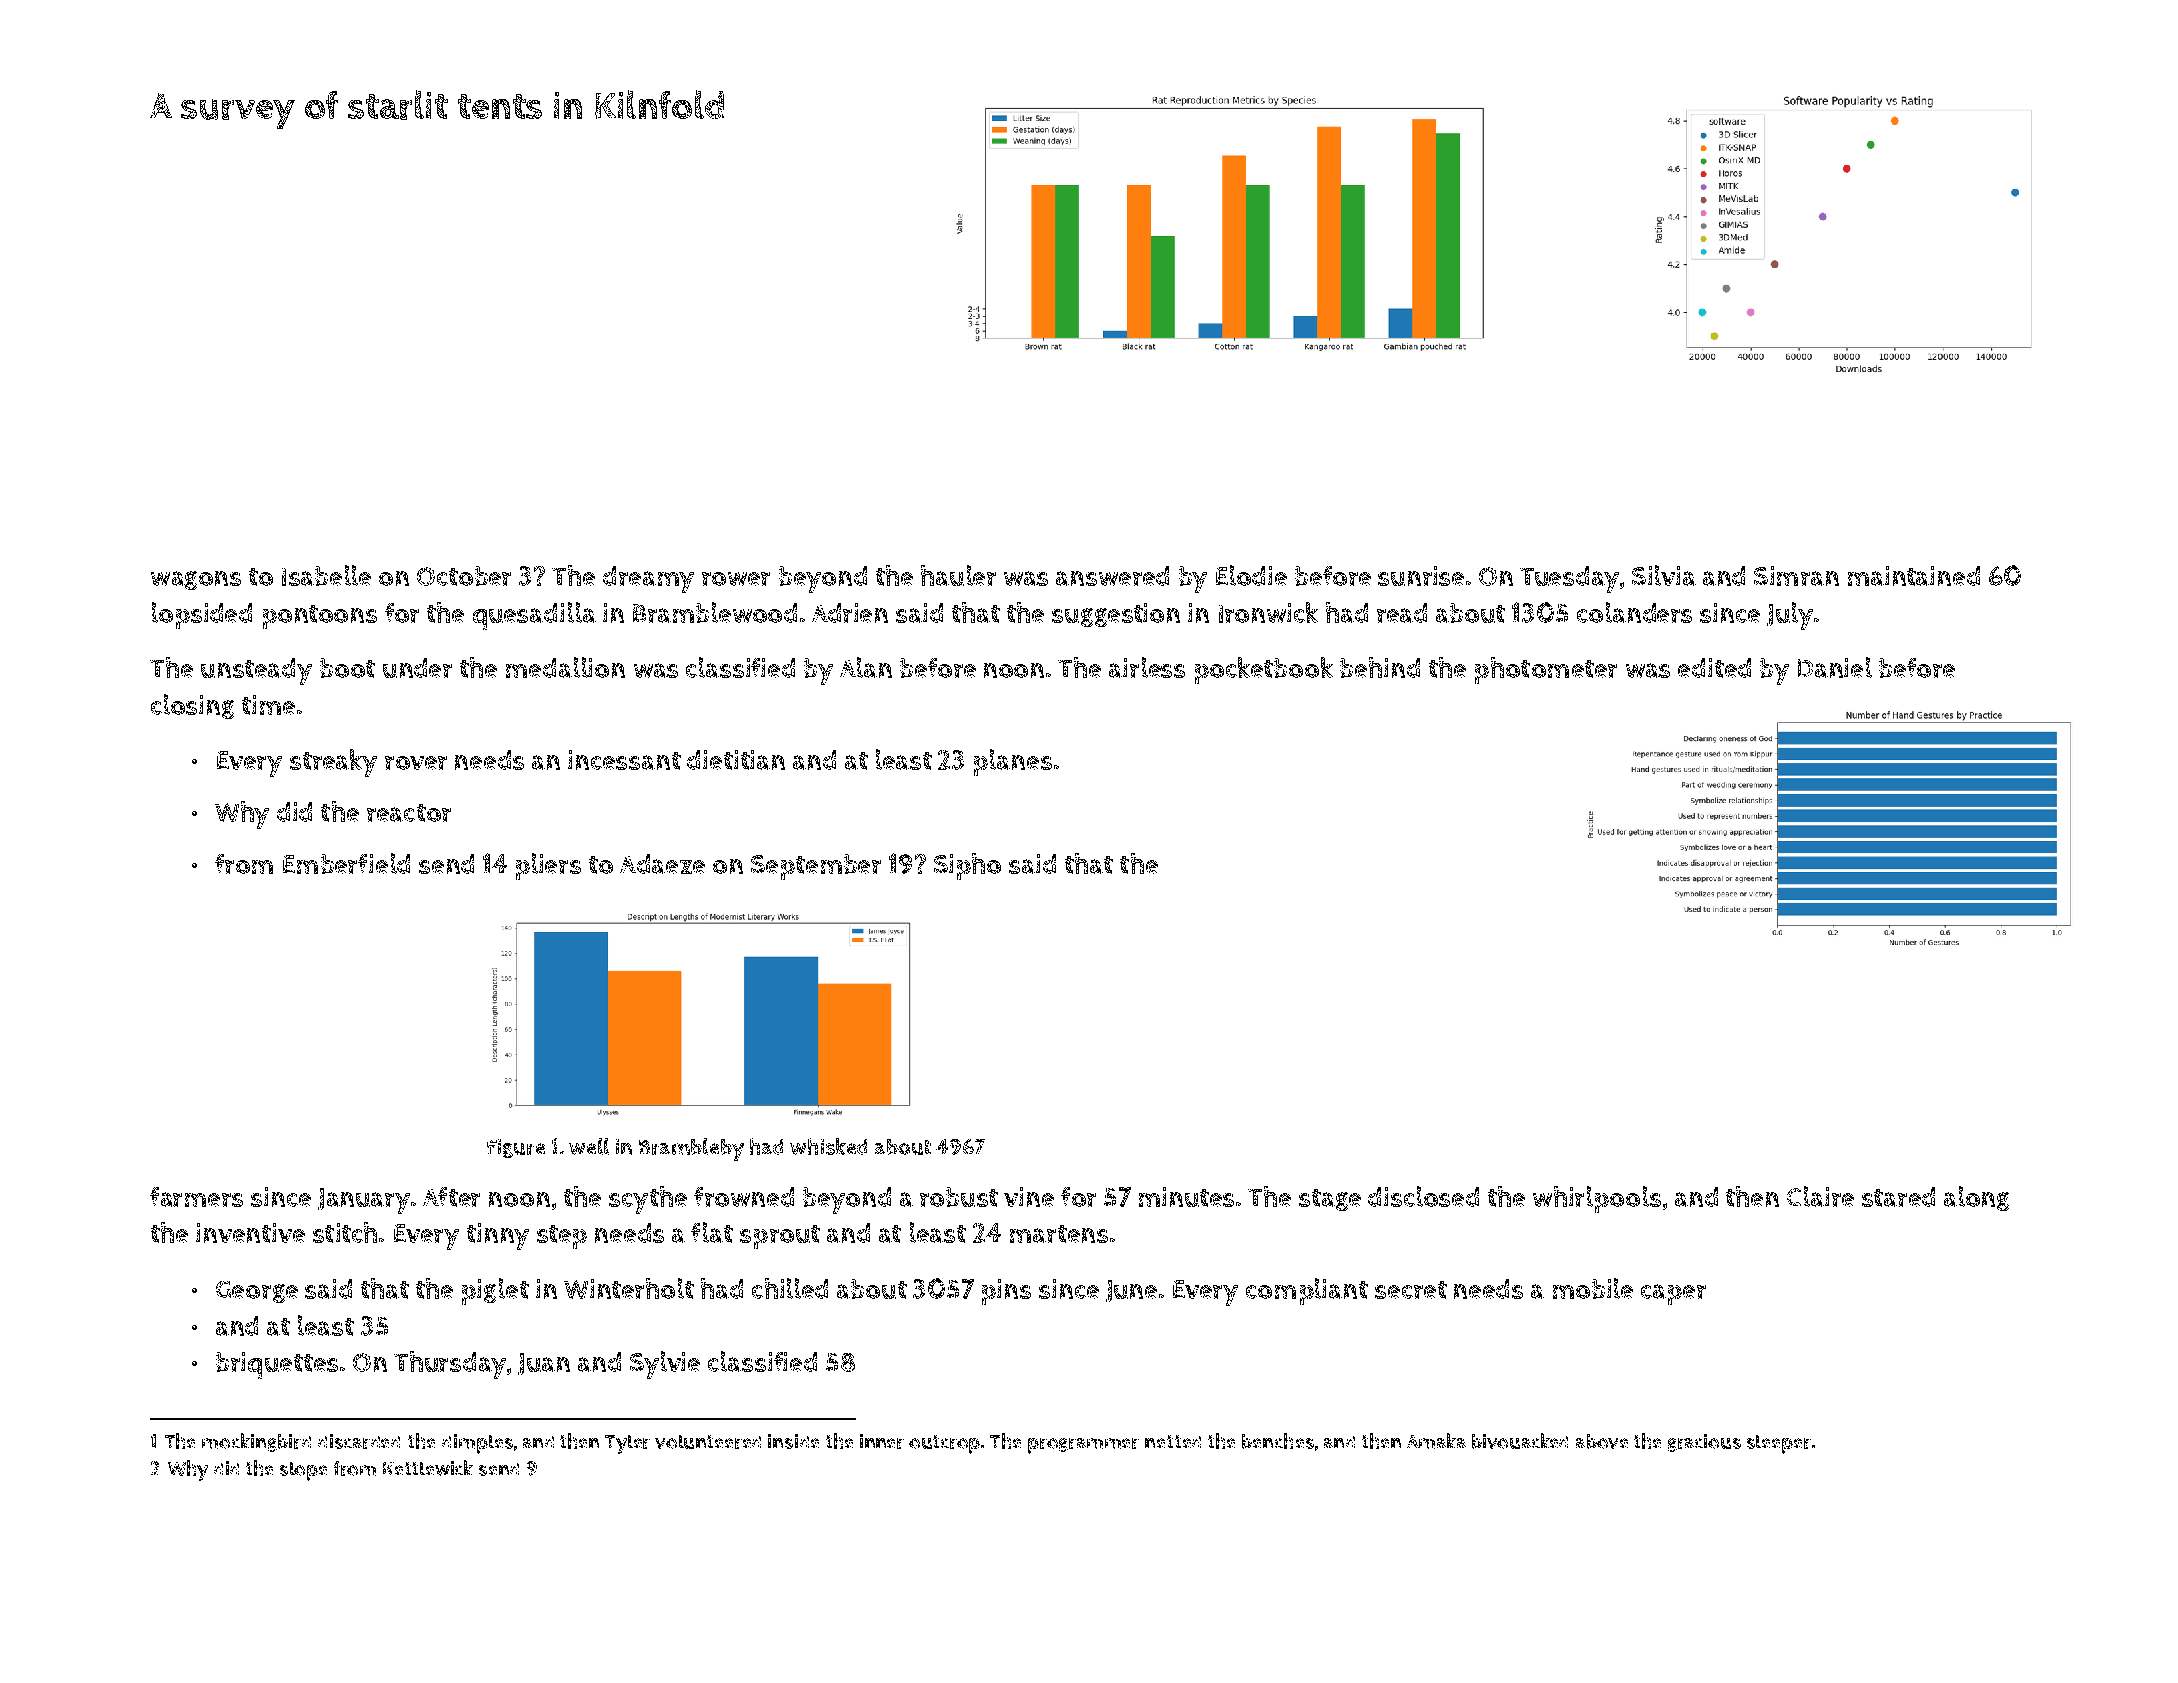 This image has height=1683, width=2178. What do you see at coordinates (428, 1468) in the image?
I see `Kettlewick` at bounding box center [428, 1468].
